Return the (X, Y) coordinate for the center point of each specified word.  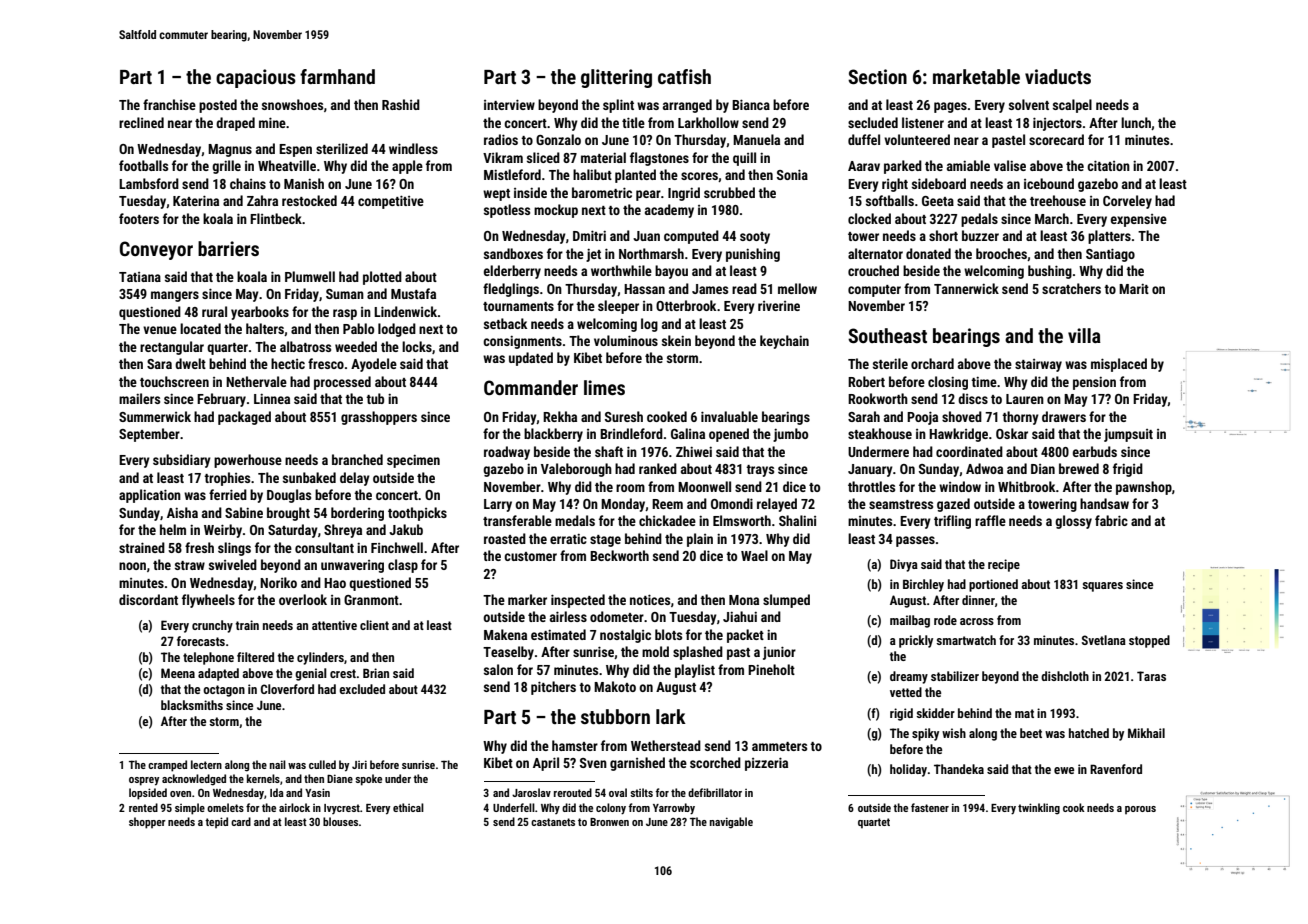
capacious (256, 78)
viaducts (1058, 76)
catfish (684, 76)
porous (1140, 810)
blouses (340, 821)
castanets (553, 822)
